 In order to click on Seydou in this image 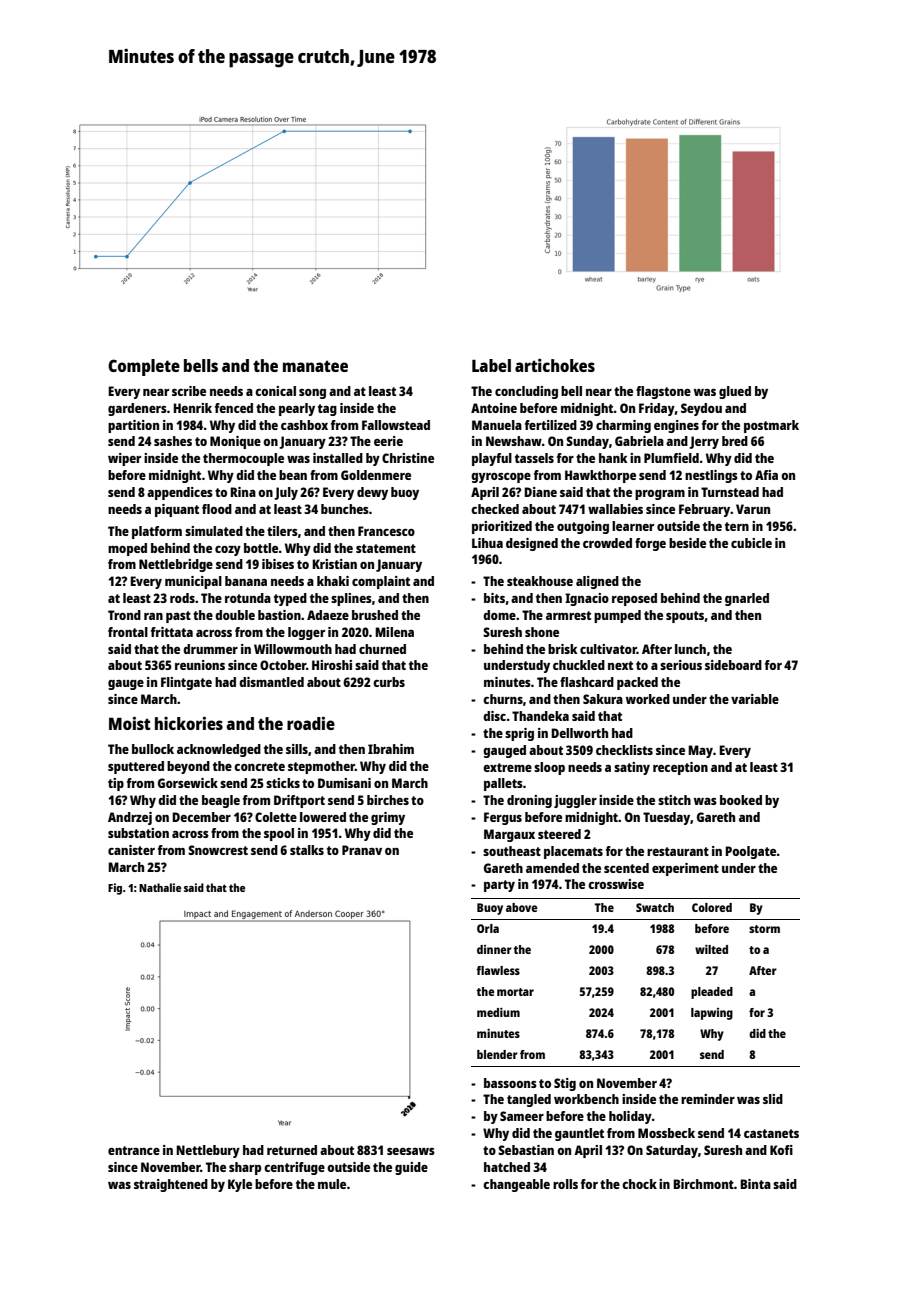, I will do `click(701, 409)`.
